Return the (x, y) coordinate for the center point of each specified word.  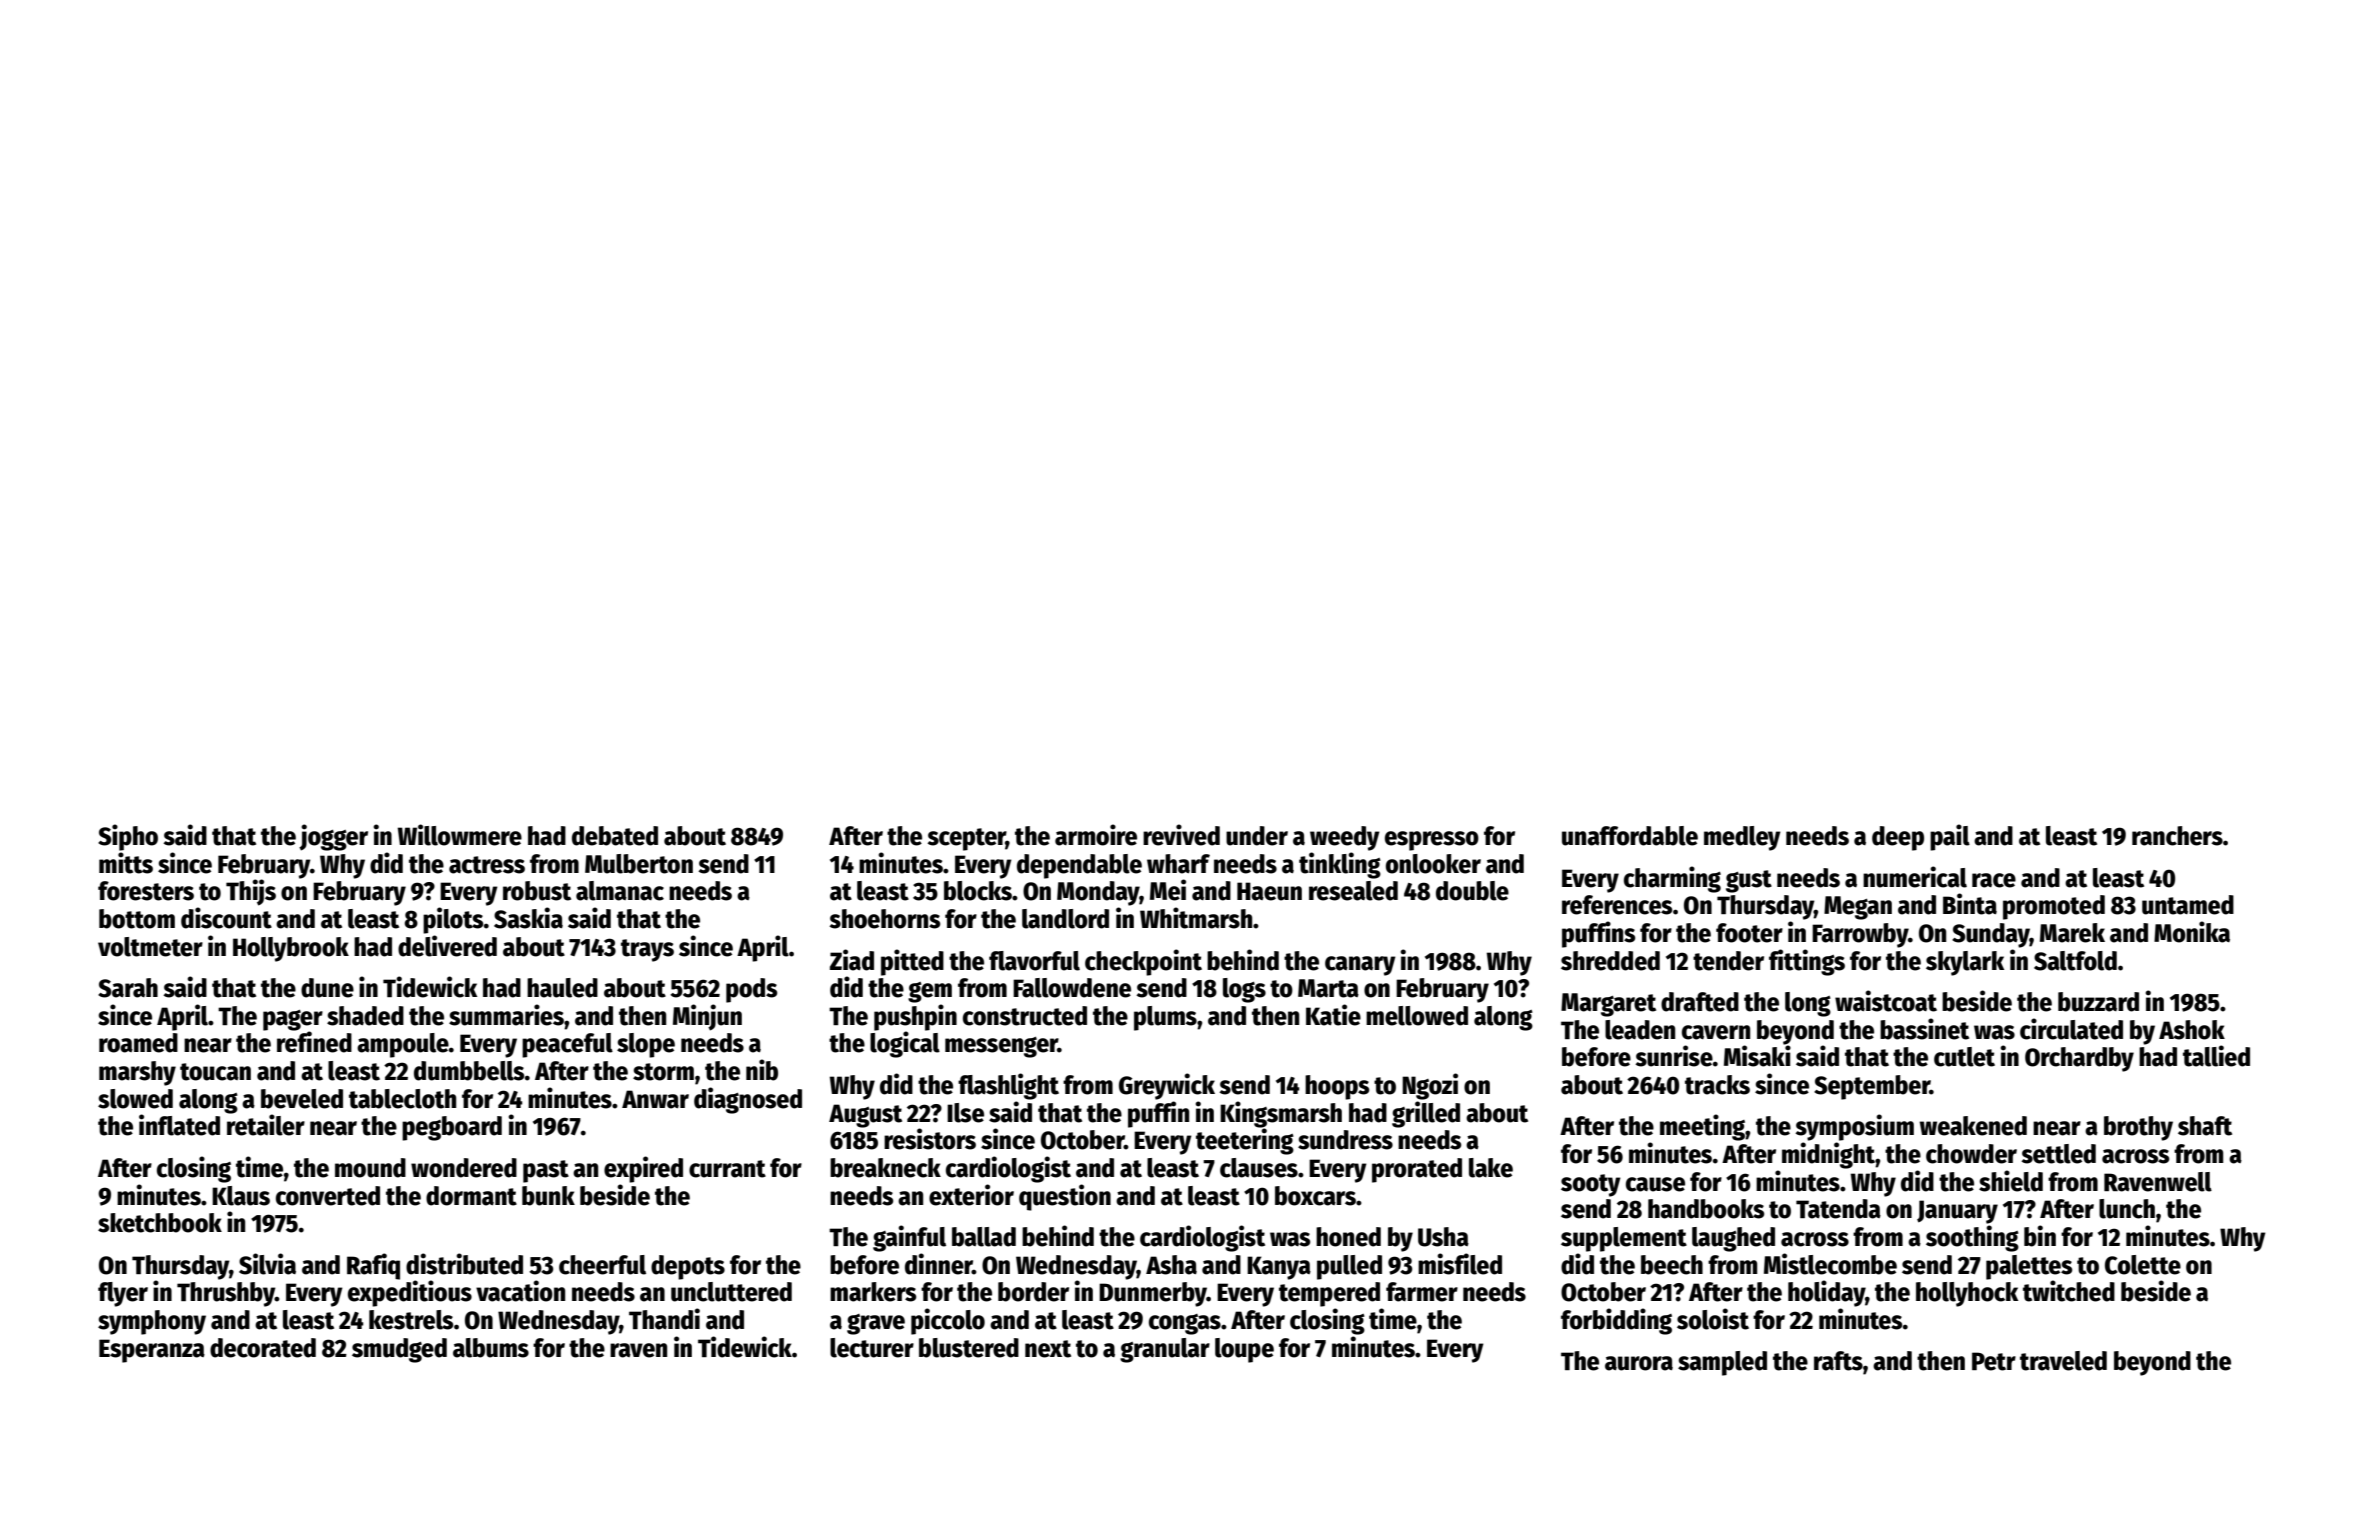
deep (1898, 838)
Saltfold (2075, 961)
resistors (930, 1139)
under (1257, 836)
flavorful (1034, 961)
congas (1185, 1324)
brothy (2138, 1128)
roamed (138, 1043)
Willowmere (460, 835)
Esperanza (152, 1351)
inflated (179, 1125)
